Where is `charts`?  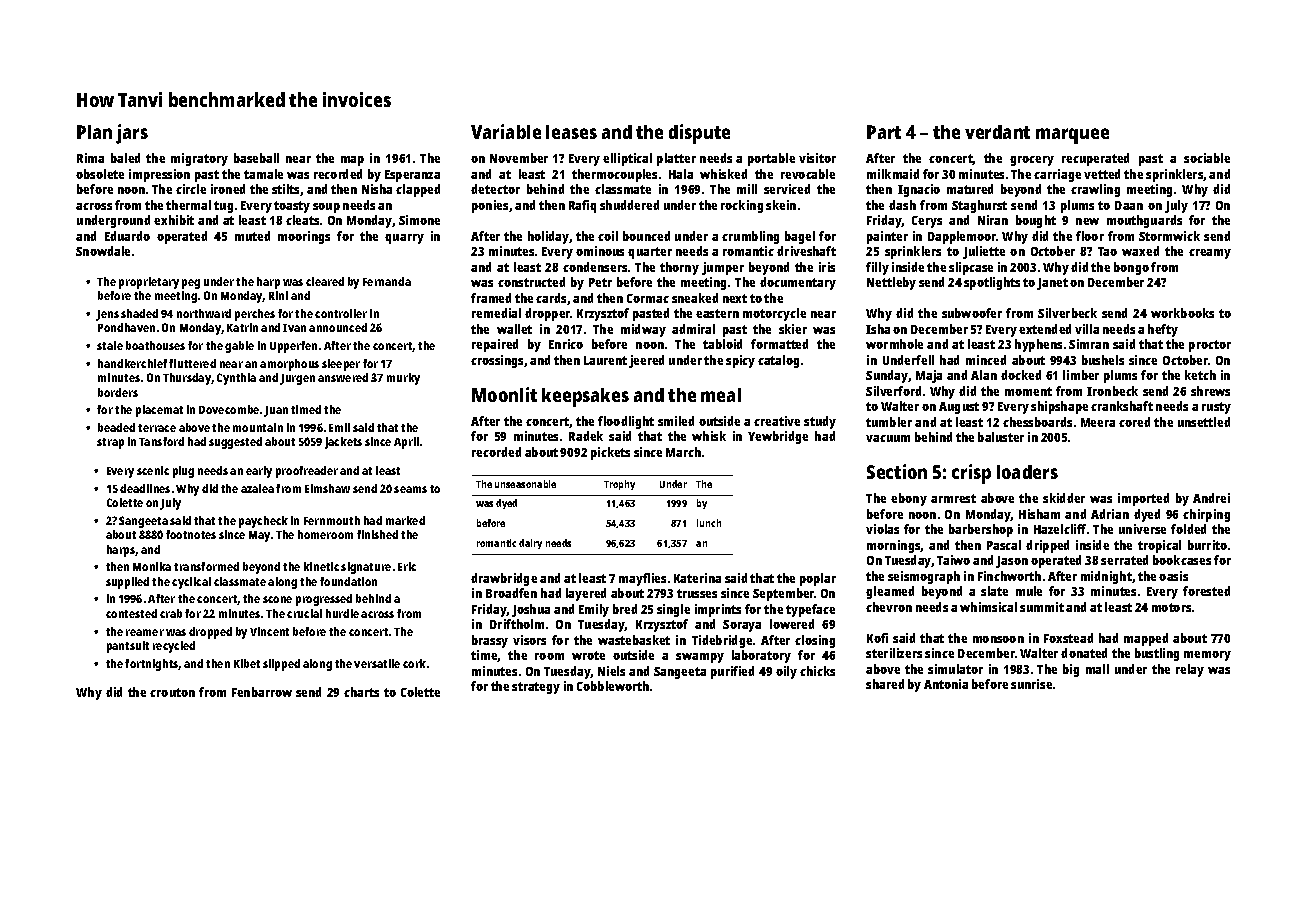 charts is located at coordinates (361, 692).
